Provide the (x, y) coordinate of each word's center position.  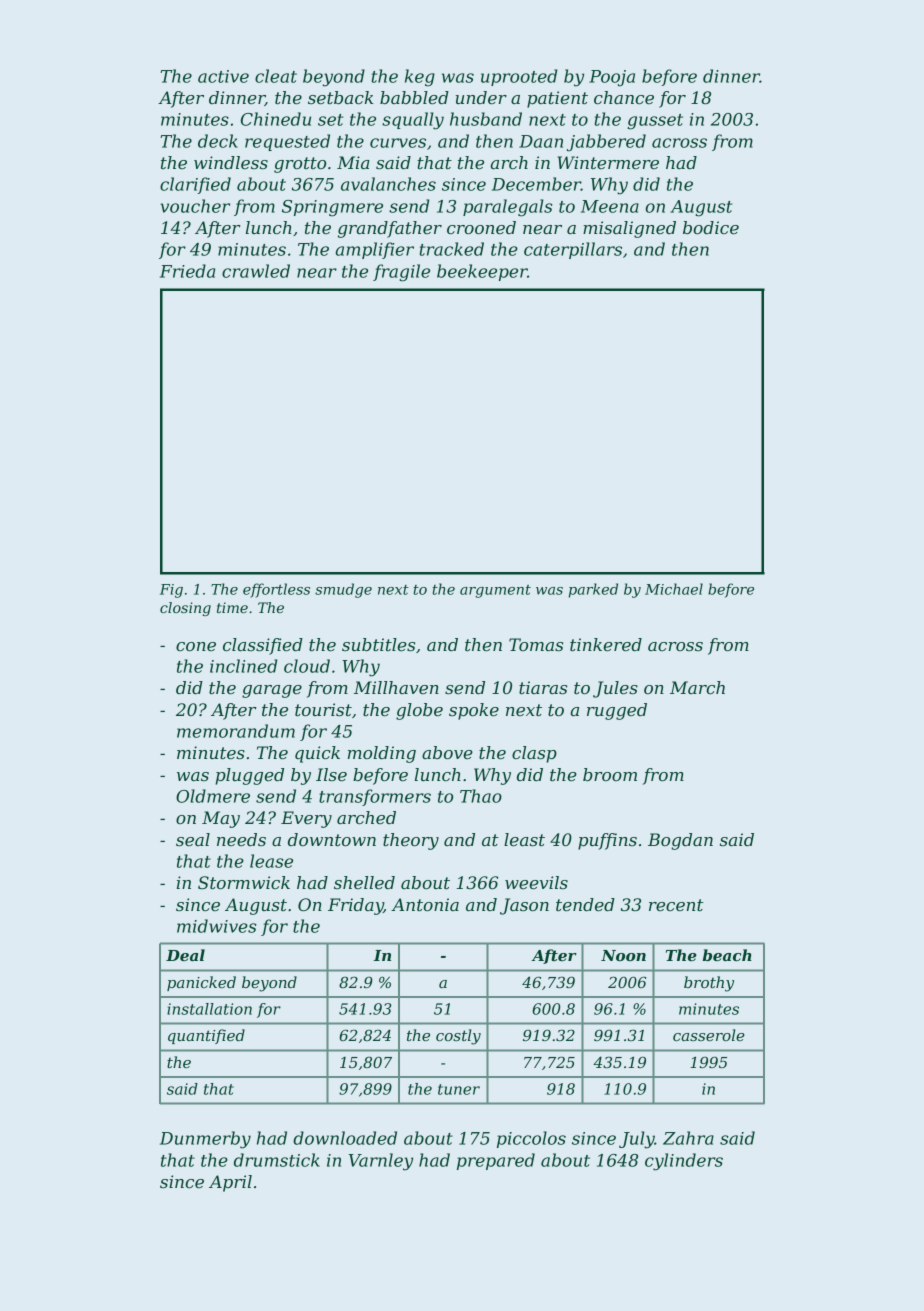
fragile (401, 273)
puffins (607, 841)
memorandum (236, 731)
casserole (709, 1035)
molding (382, 754)
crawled (256, 271)
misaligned (629, 229)
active (223, 76)
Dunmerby (205, 1140)
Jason (524, 906)
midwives (217, 926)
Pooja (612, 78)
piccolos (531, 1139)
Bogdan (680, 841)
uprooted (519, 77)
